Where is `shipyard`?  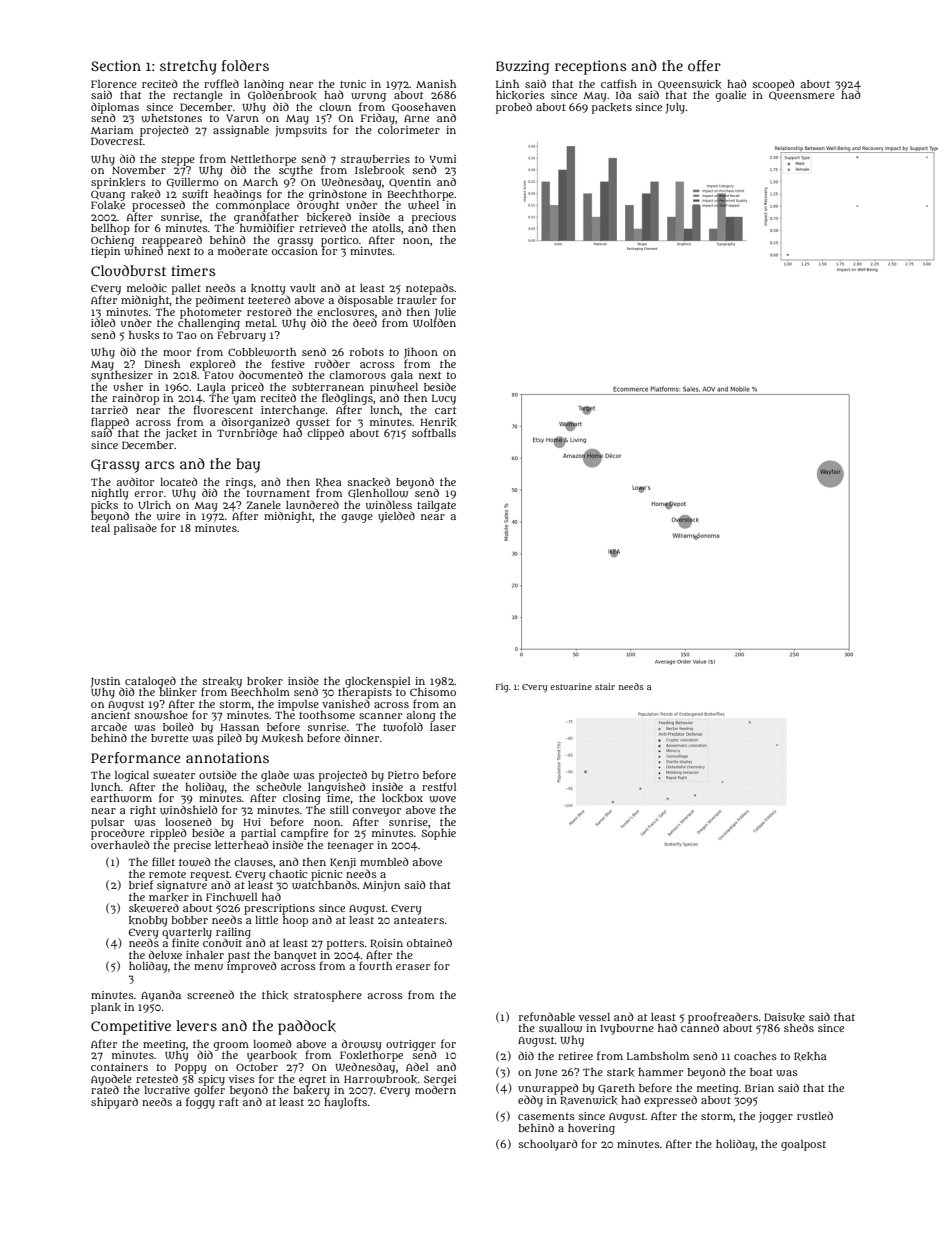
shipyard is located at coordinates (114, 1103).
